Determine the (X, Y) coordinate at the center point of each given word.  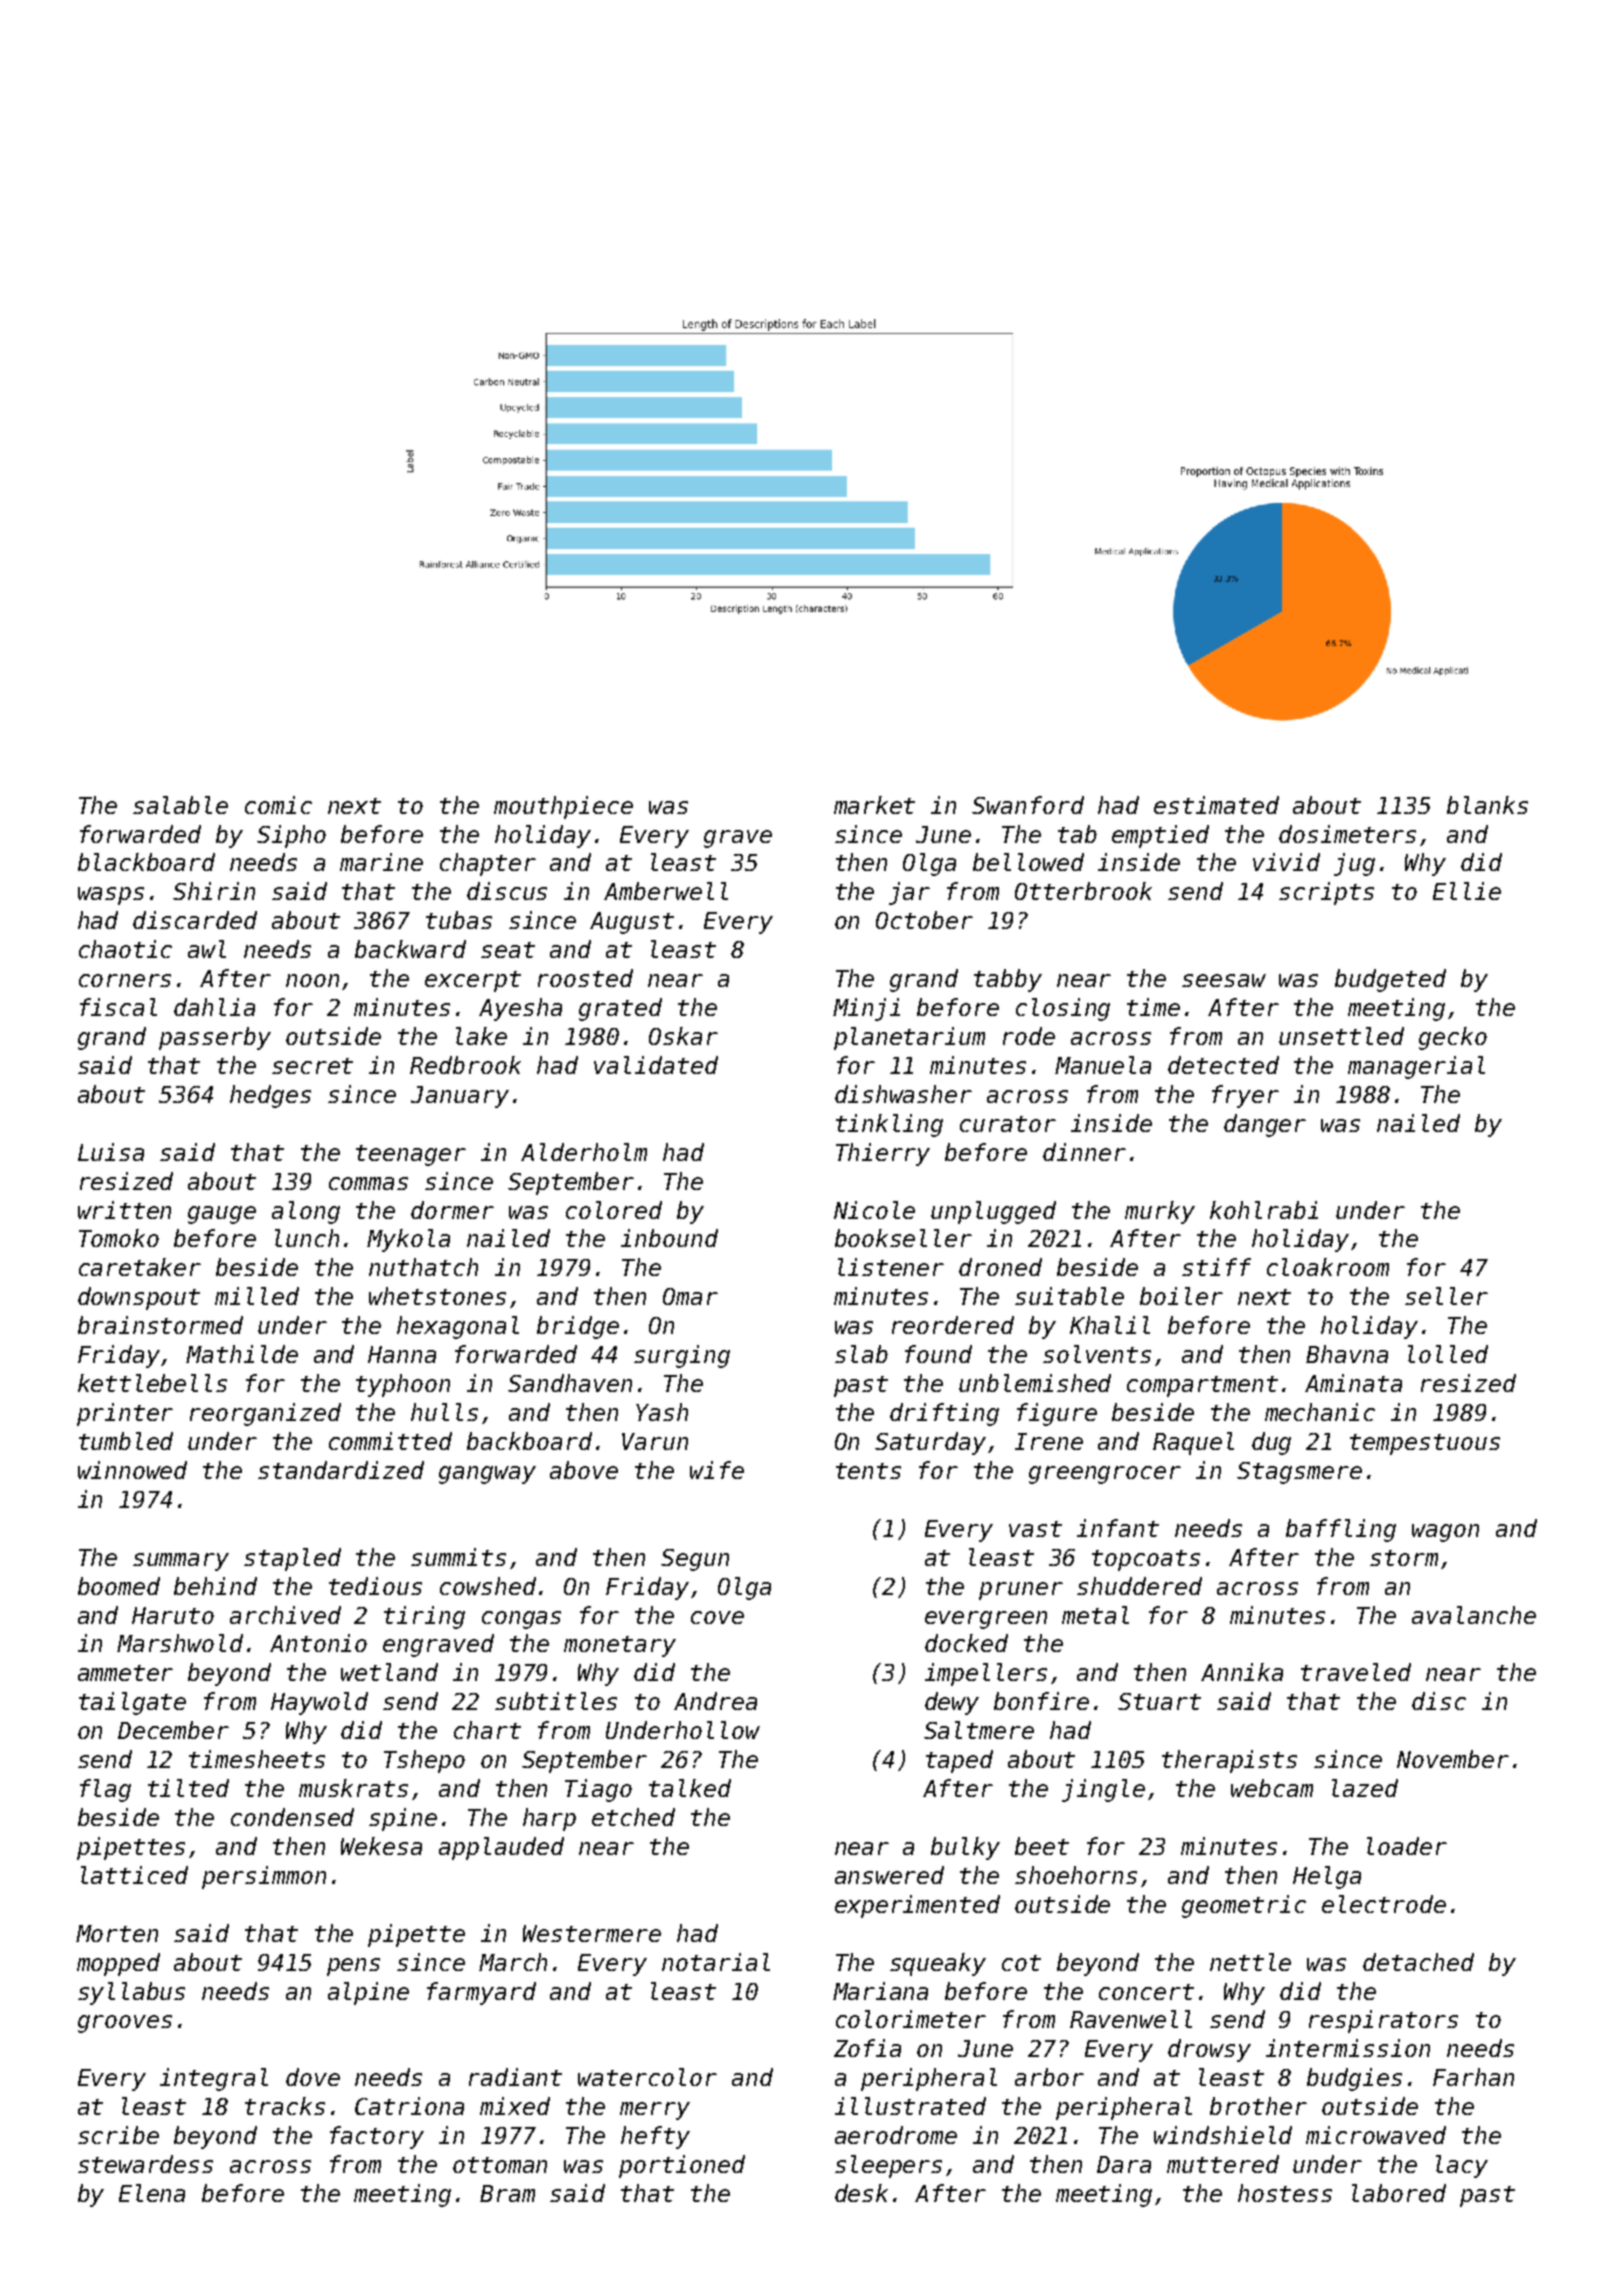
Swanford (1028, 805)
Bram (507, 2193)
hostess (1285, 2193)
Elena (152, 2193)
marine (381, 862)
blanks (1487, 805)
